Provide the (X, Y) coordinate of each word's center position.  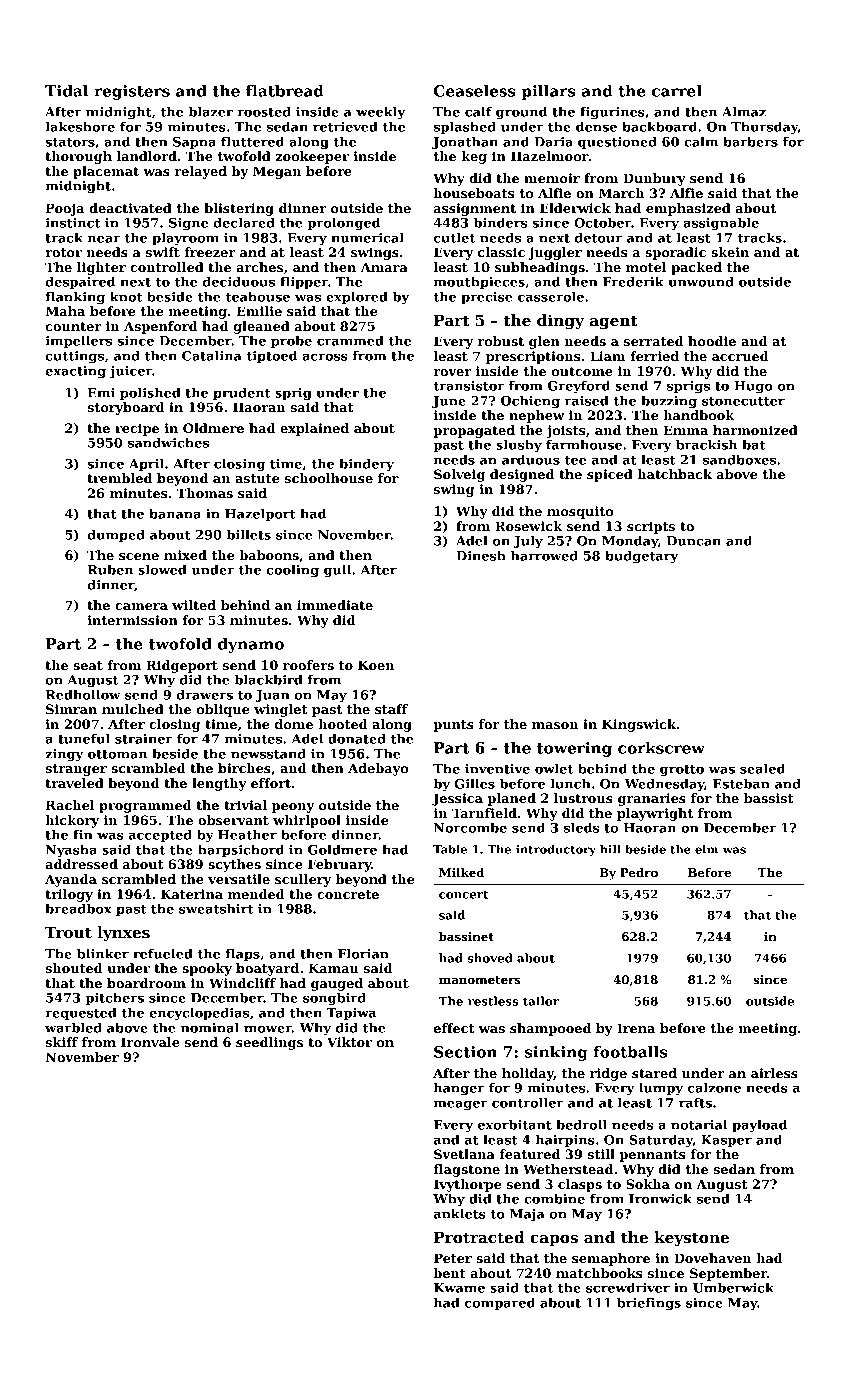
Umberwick (733, 1287)
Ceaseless (475, 91)
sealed (762, 768)
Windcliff (242, 983)
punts (454, 726)
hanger (459, 1089)
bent (449, 1273)
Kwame (459, 1288)
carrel (677, 91)
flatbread (285, 91)
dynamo (251, 645)
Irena (636, 1028)
